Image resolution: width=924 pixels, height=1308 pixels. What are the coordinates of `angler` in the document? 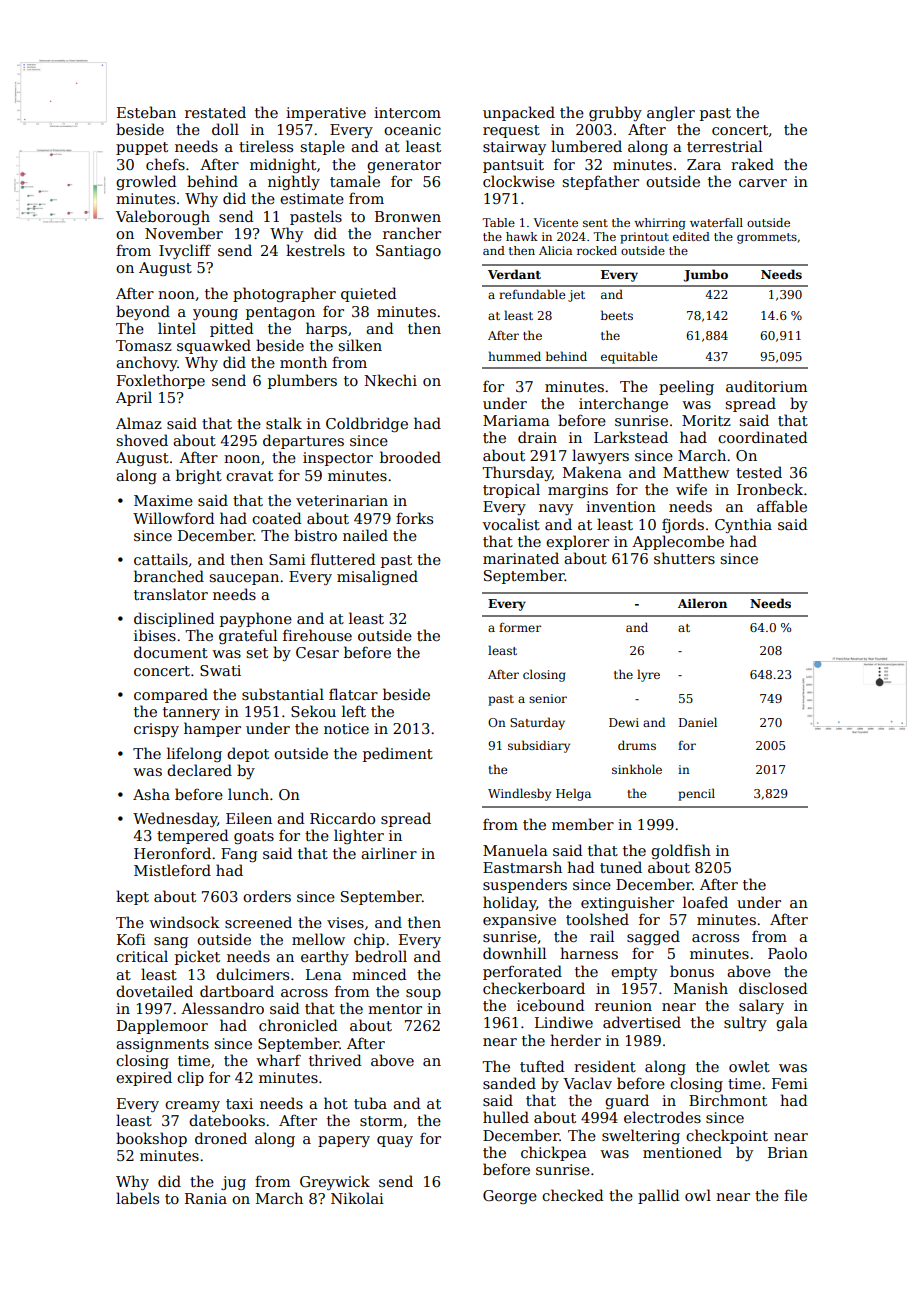 It's located at (671, 113).
